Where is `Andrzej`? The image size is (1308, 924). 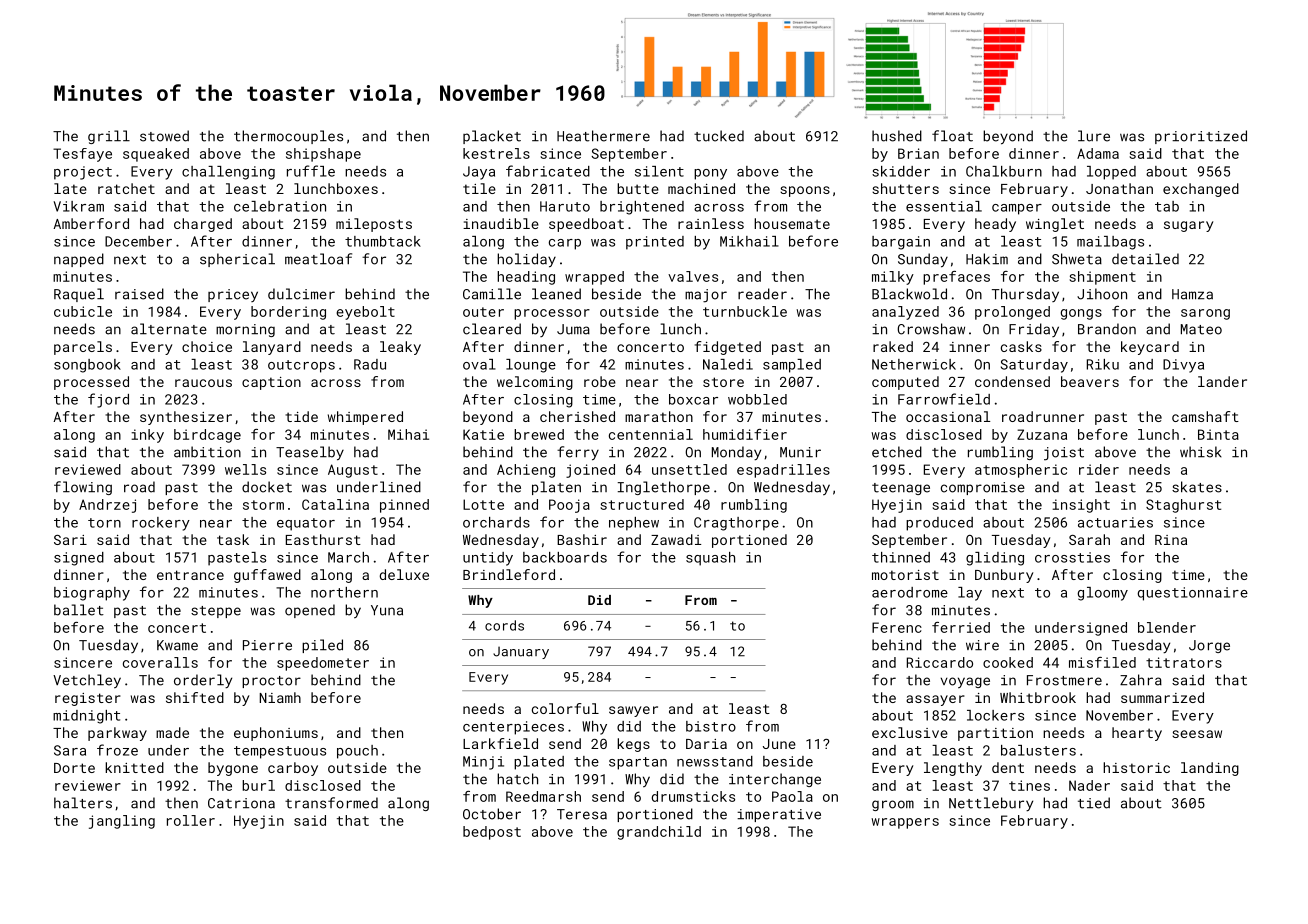
Andrzej is located at coordinates (107, 506).
